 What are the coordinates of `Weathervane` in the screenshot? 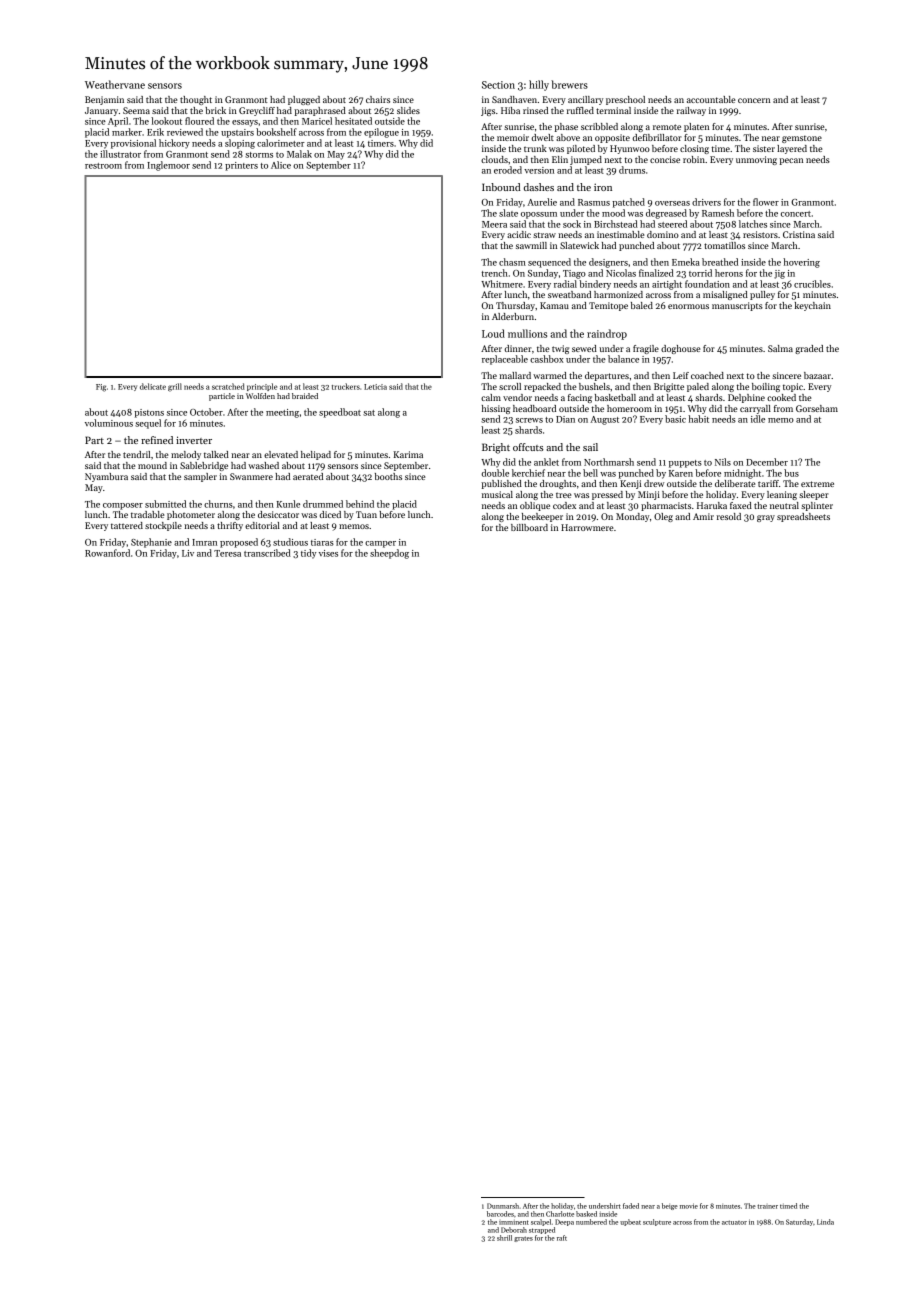 It's located at (115, 84).
